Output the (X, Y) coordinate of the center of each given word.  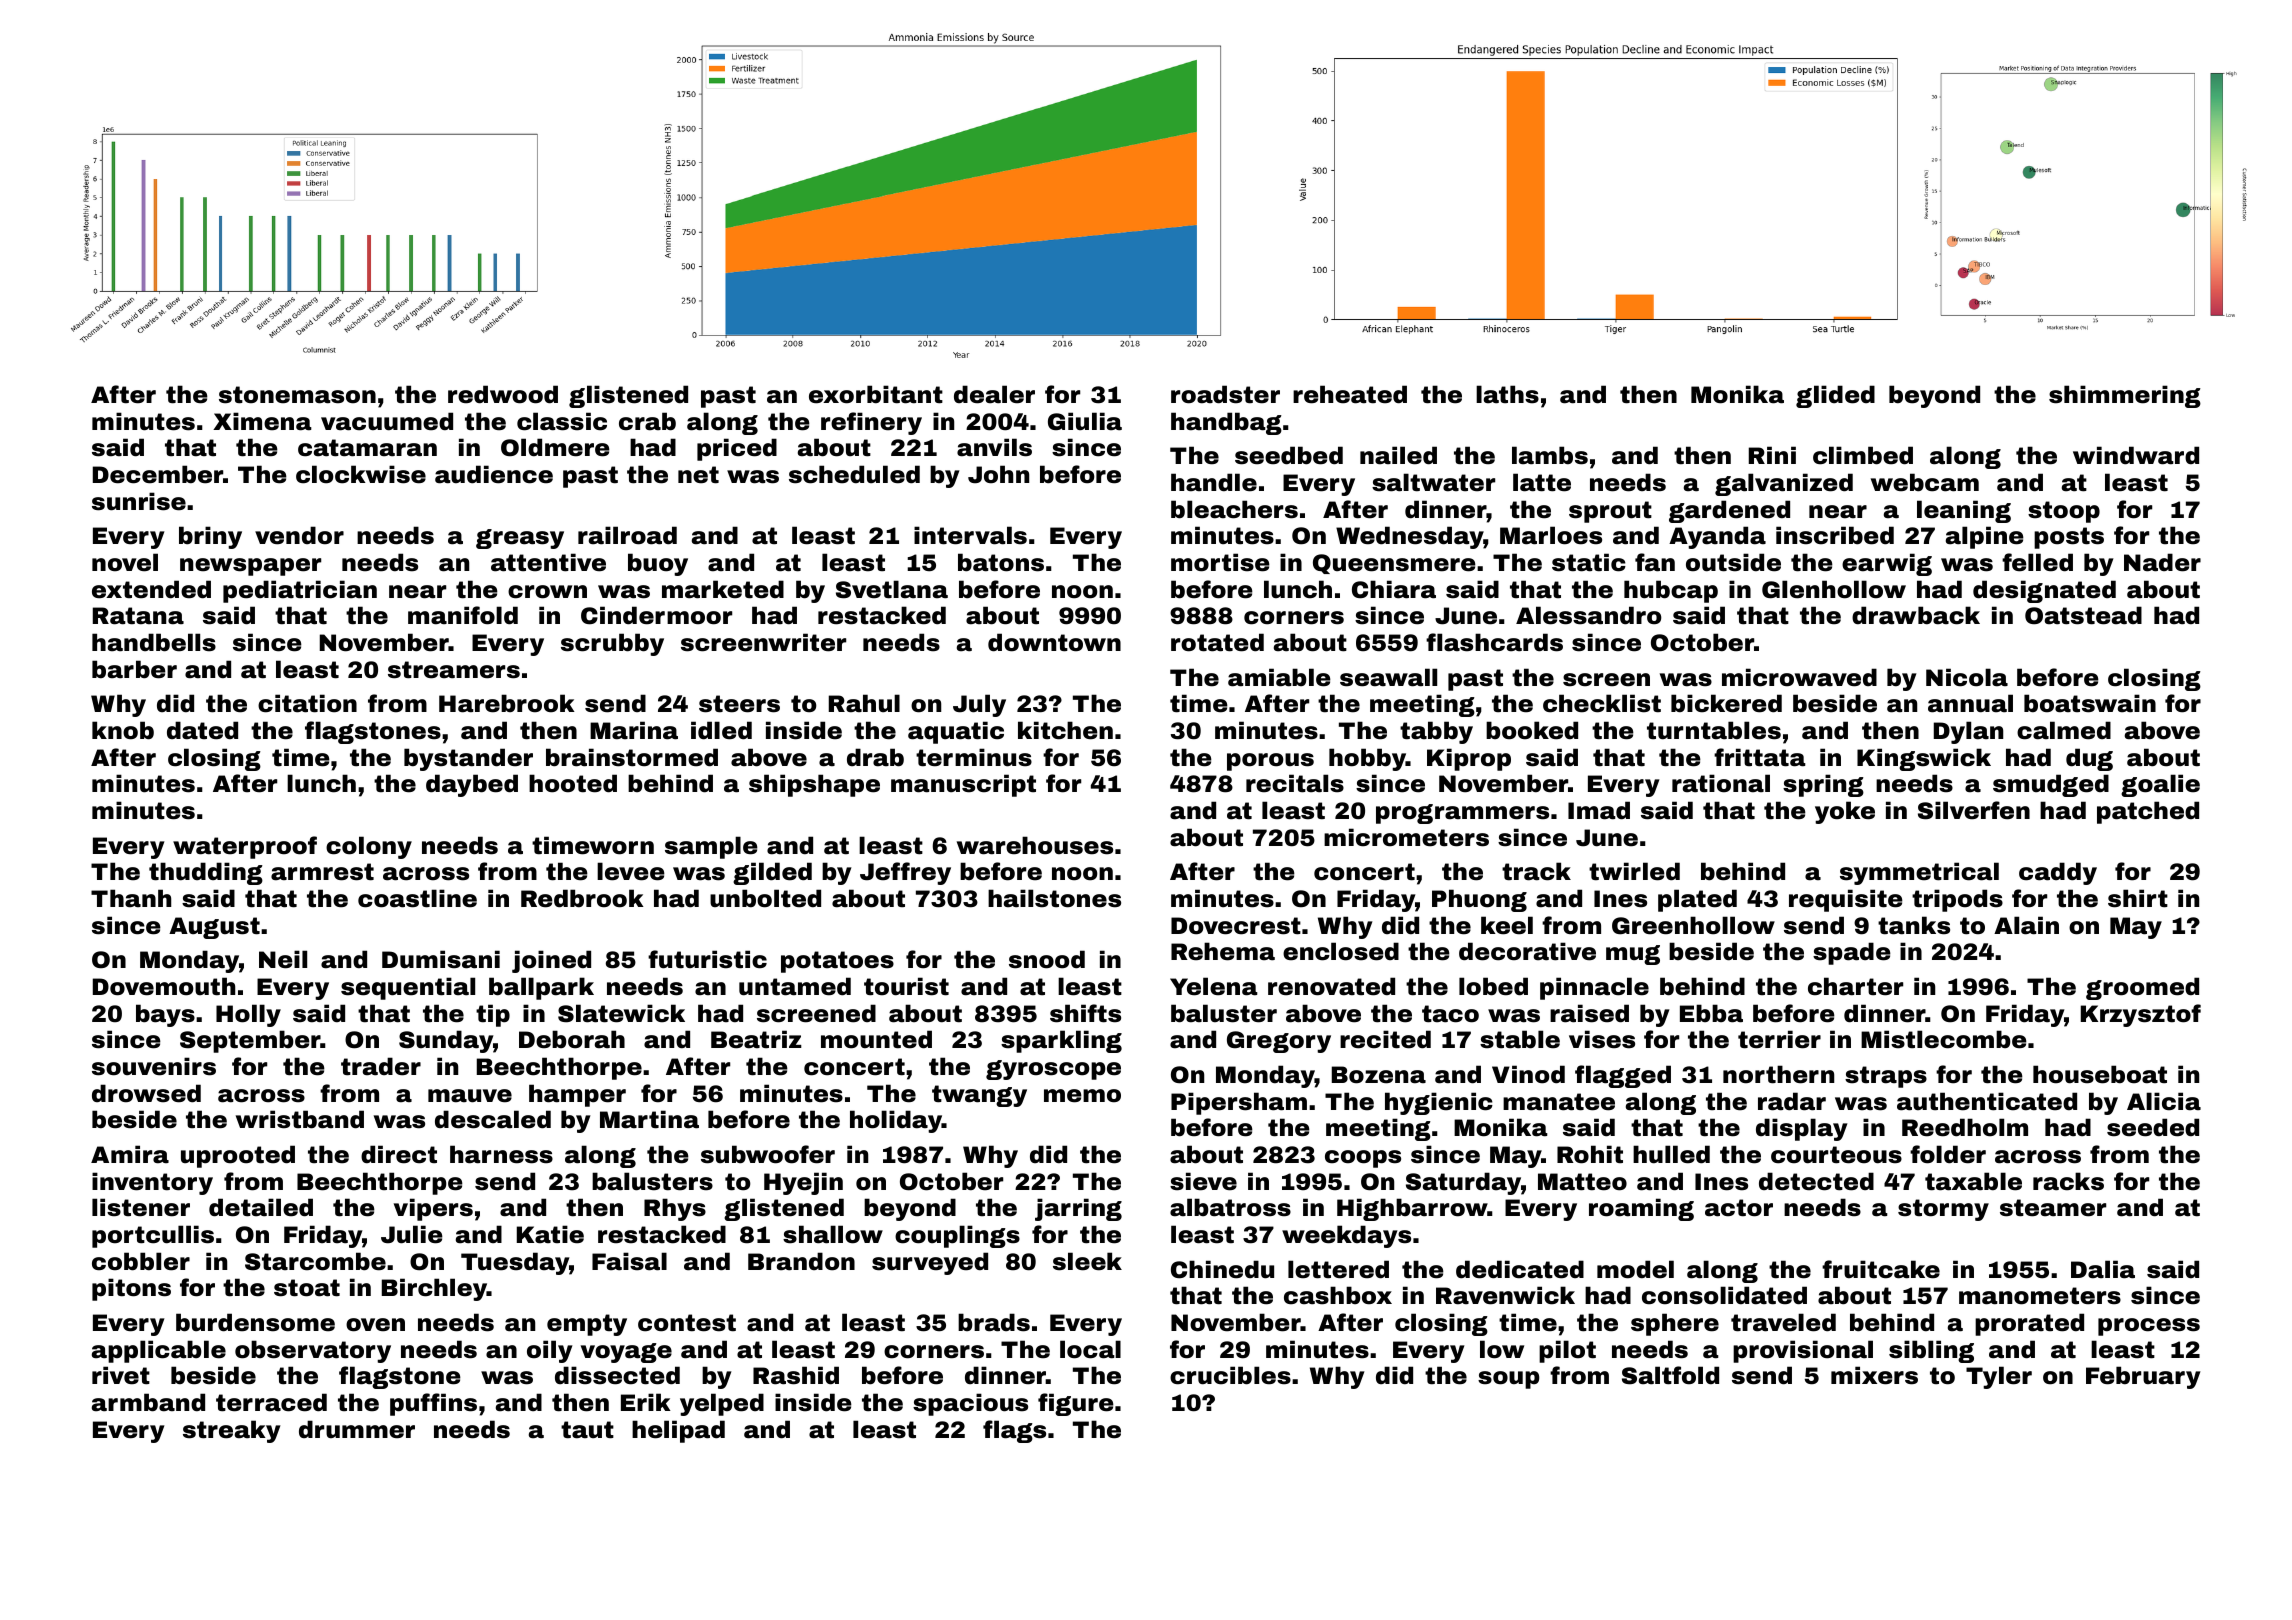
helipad (678, 1431)
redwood (503, 394)
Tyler (1999, 1377)
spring (1823, 785)
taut (587, 1430)
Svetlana (892, 589)
